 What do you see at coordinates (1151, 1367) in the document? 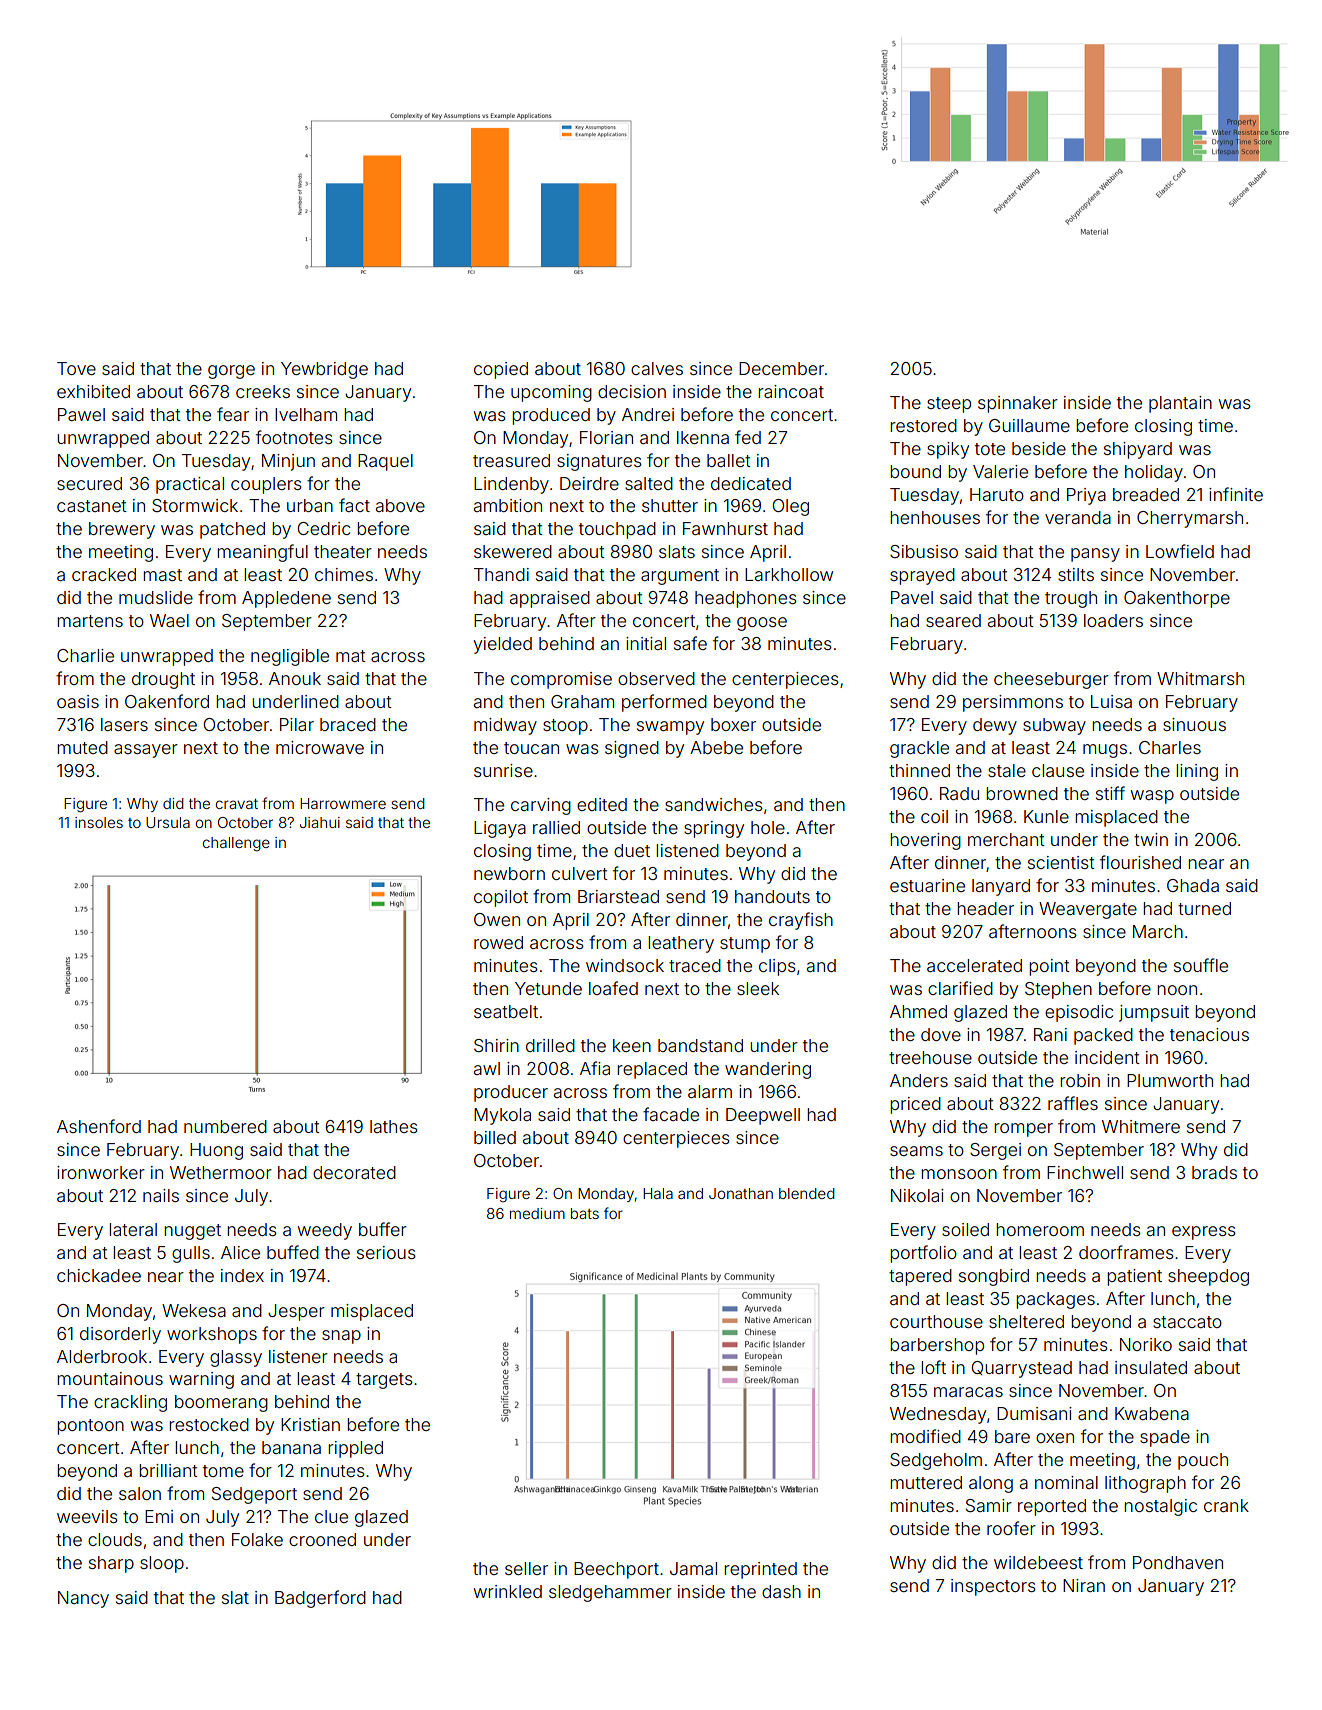
I see `insulated` at bounding box center [1151, 1367].
